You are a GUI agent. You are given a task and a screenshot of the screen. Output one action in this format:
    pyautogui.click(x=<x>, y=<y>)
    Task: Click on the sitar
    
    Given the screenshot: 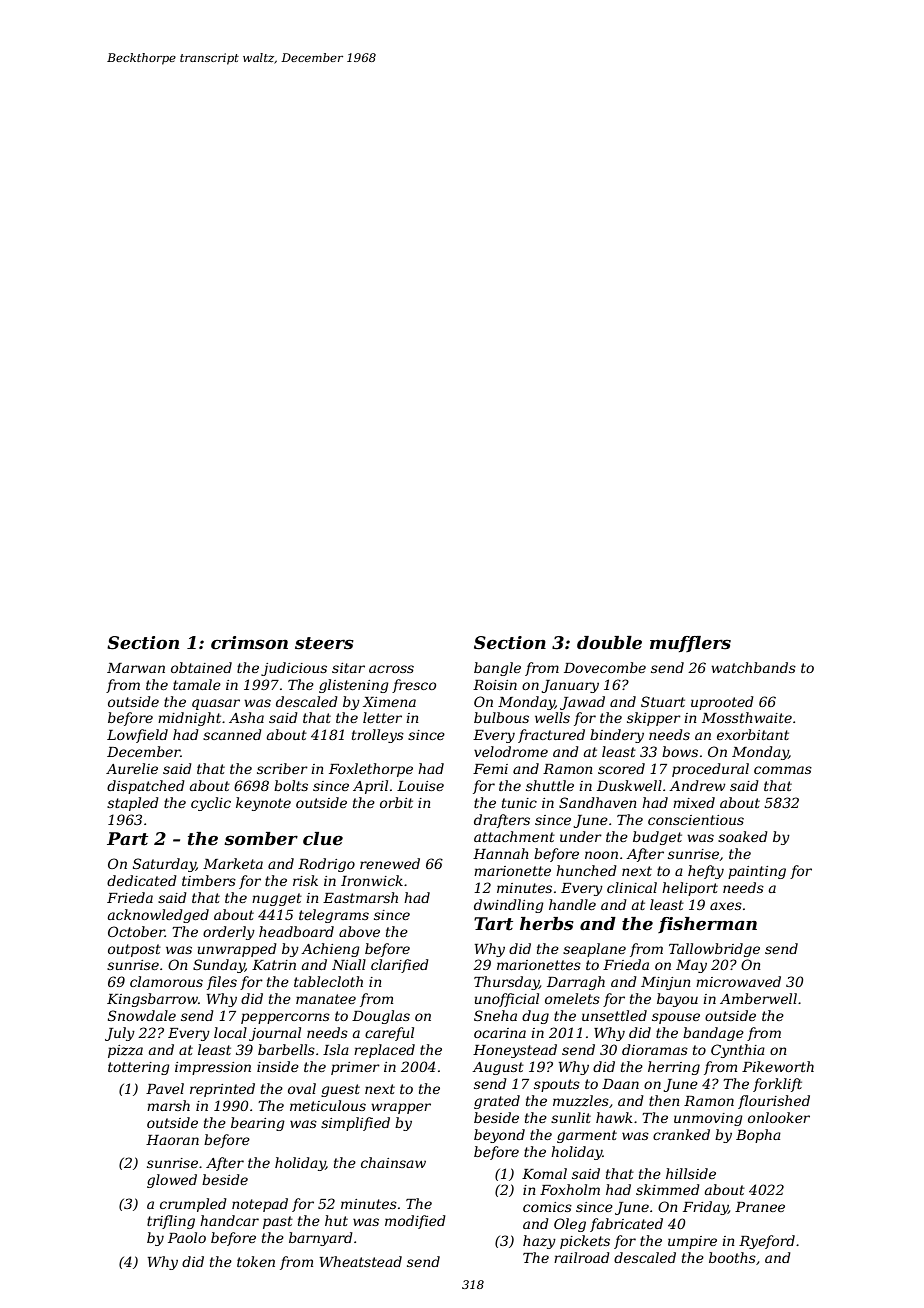 What is the action you would take?
    pyautogui.click(x=348, y=668)
